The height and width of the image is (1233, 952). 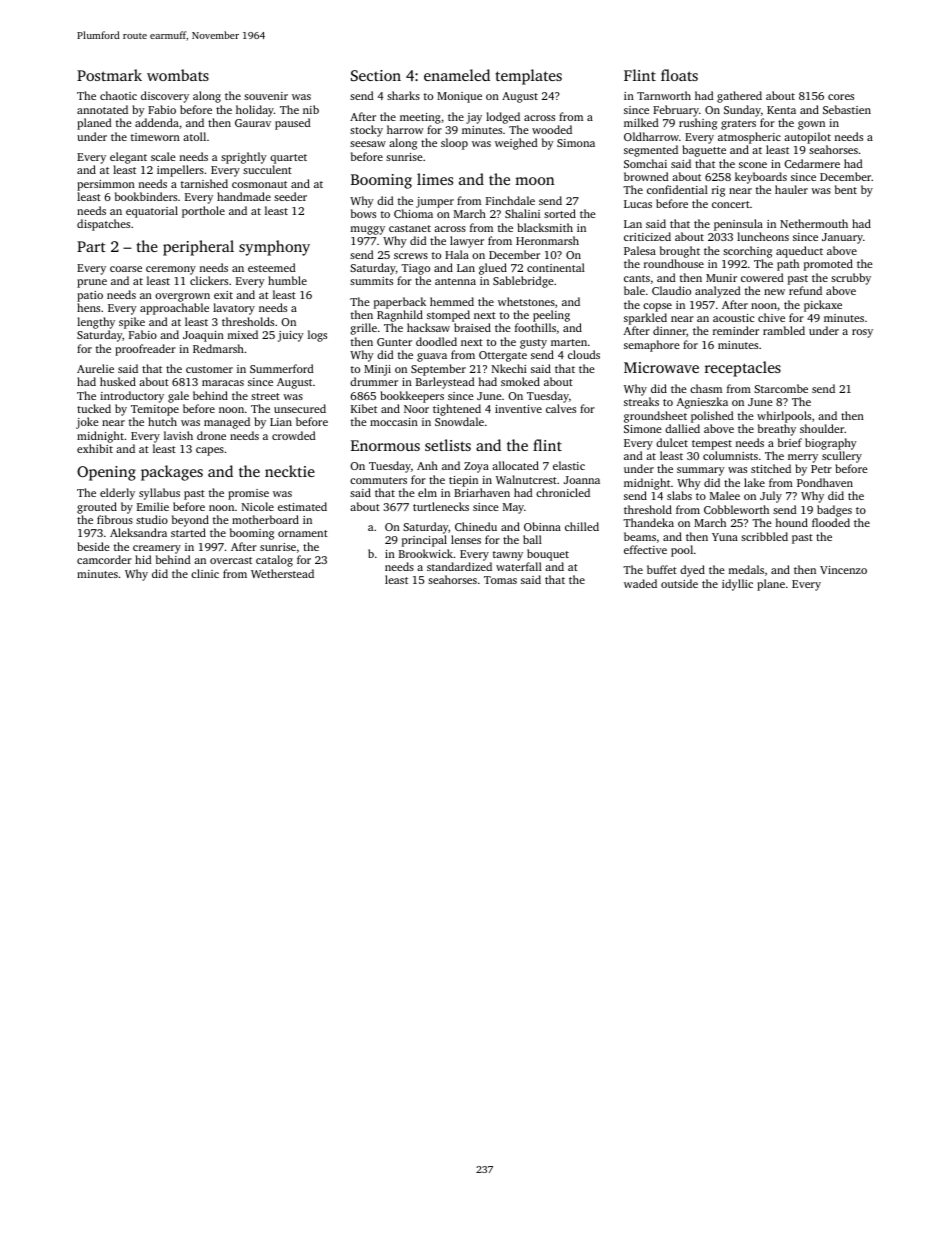 What do you see at coordinates (132, 397) in the image?
I see `introductory` at bounding box center [132, 397].
